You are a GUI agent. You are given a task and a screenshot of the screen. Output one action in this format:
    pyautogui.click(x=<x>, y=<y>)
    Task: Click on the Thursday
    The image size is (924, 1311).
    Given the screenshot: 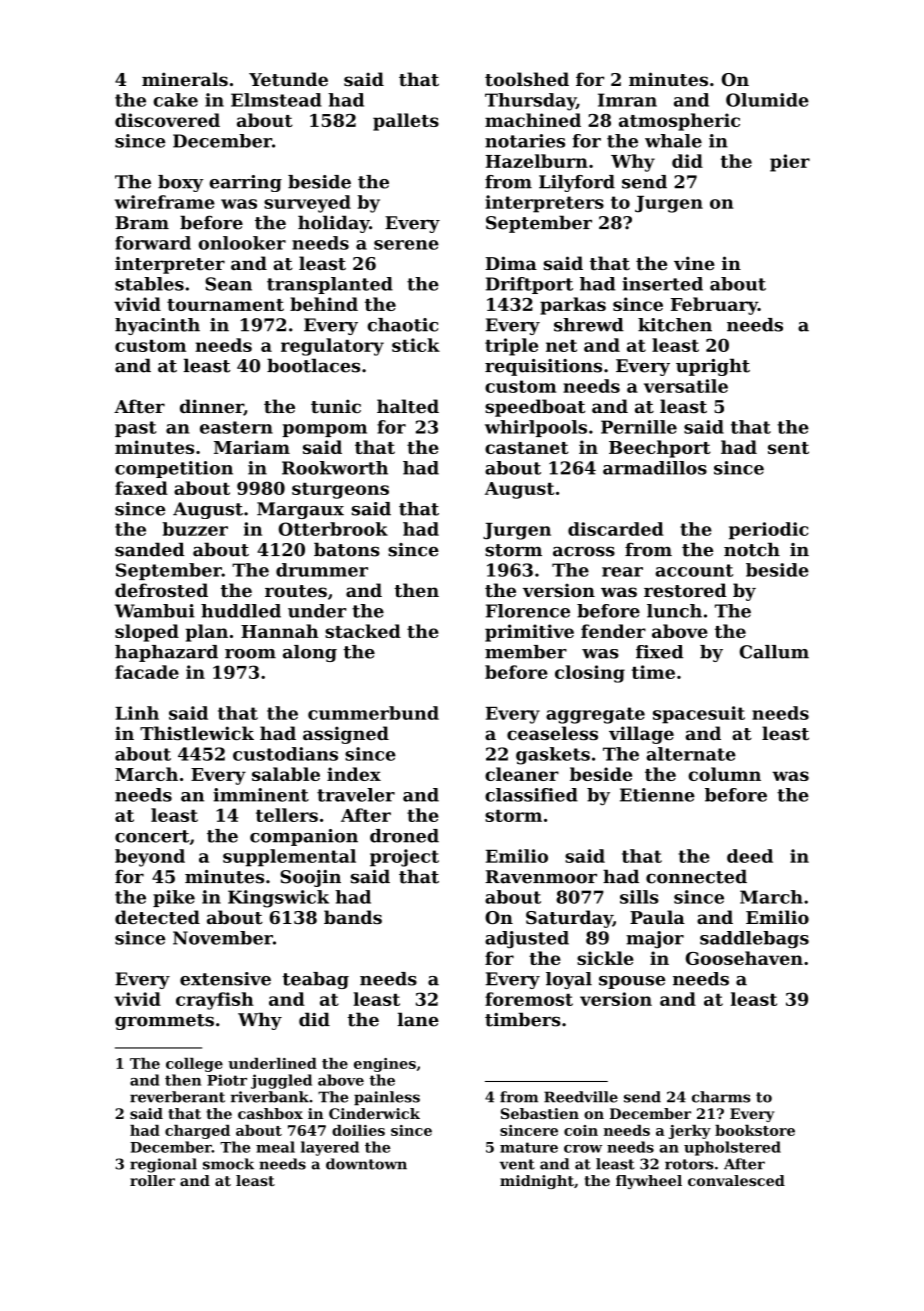 What is the action you would take?
    pyautogui.click(x=530, y=102)
